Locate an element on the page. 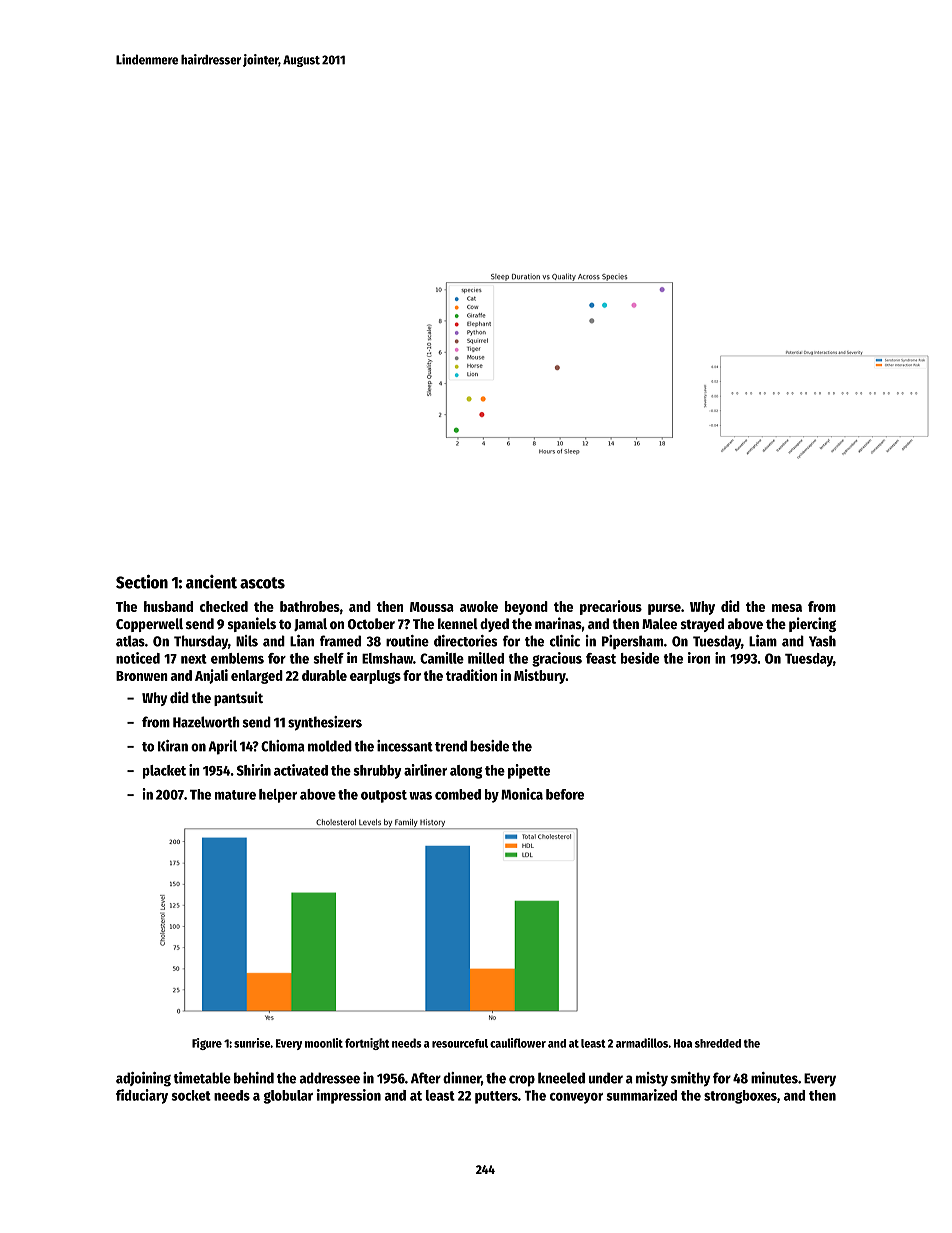  Section is located at coordinates (142, 582).
